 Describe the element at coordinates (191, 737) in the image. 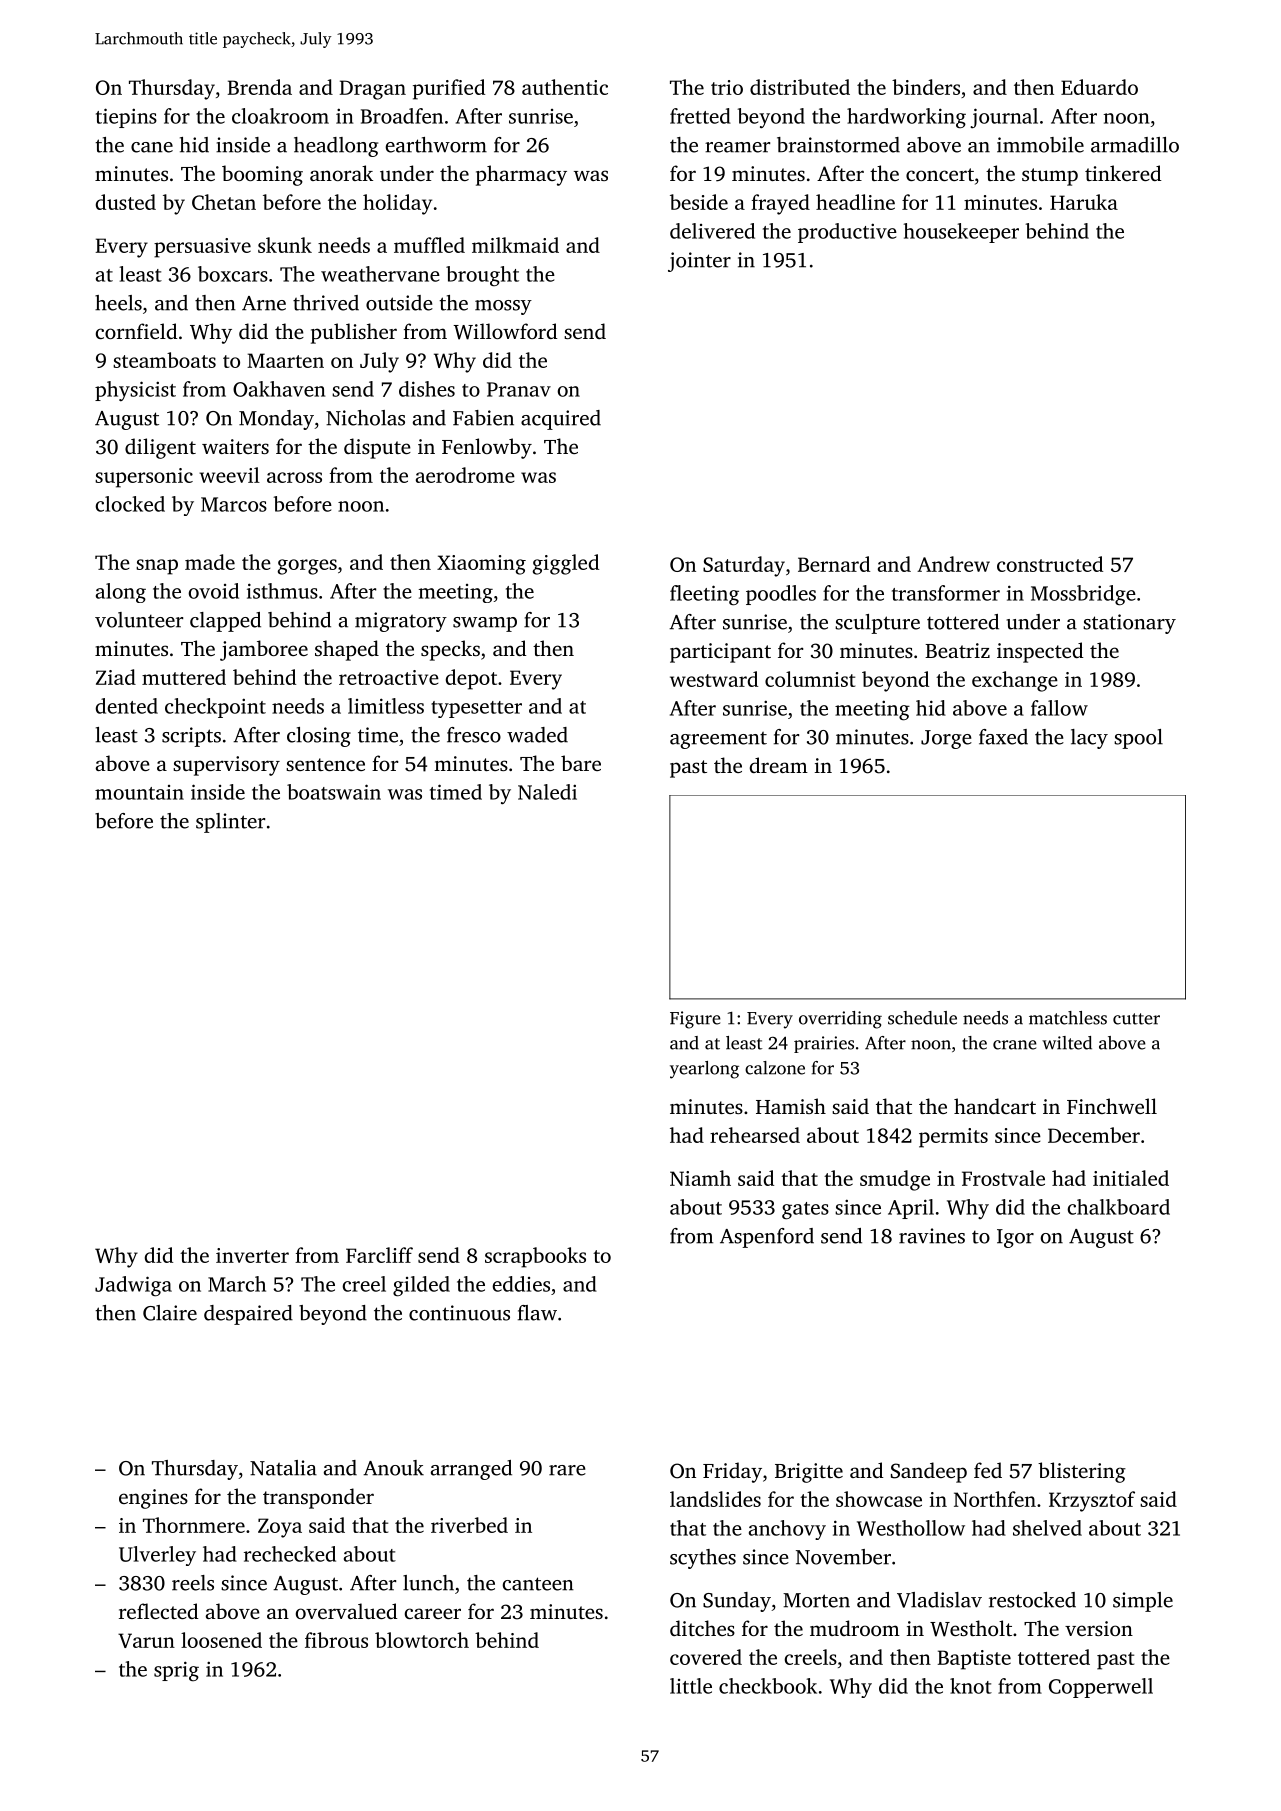

I see `scripts` at that location.
